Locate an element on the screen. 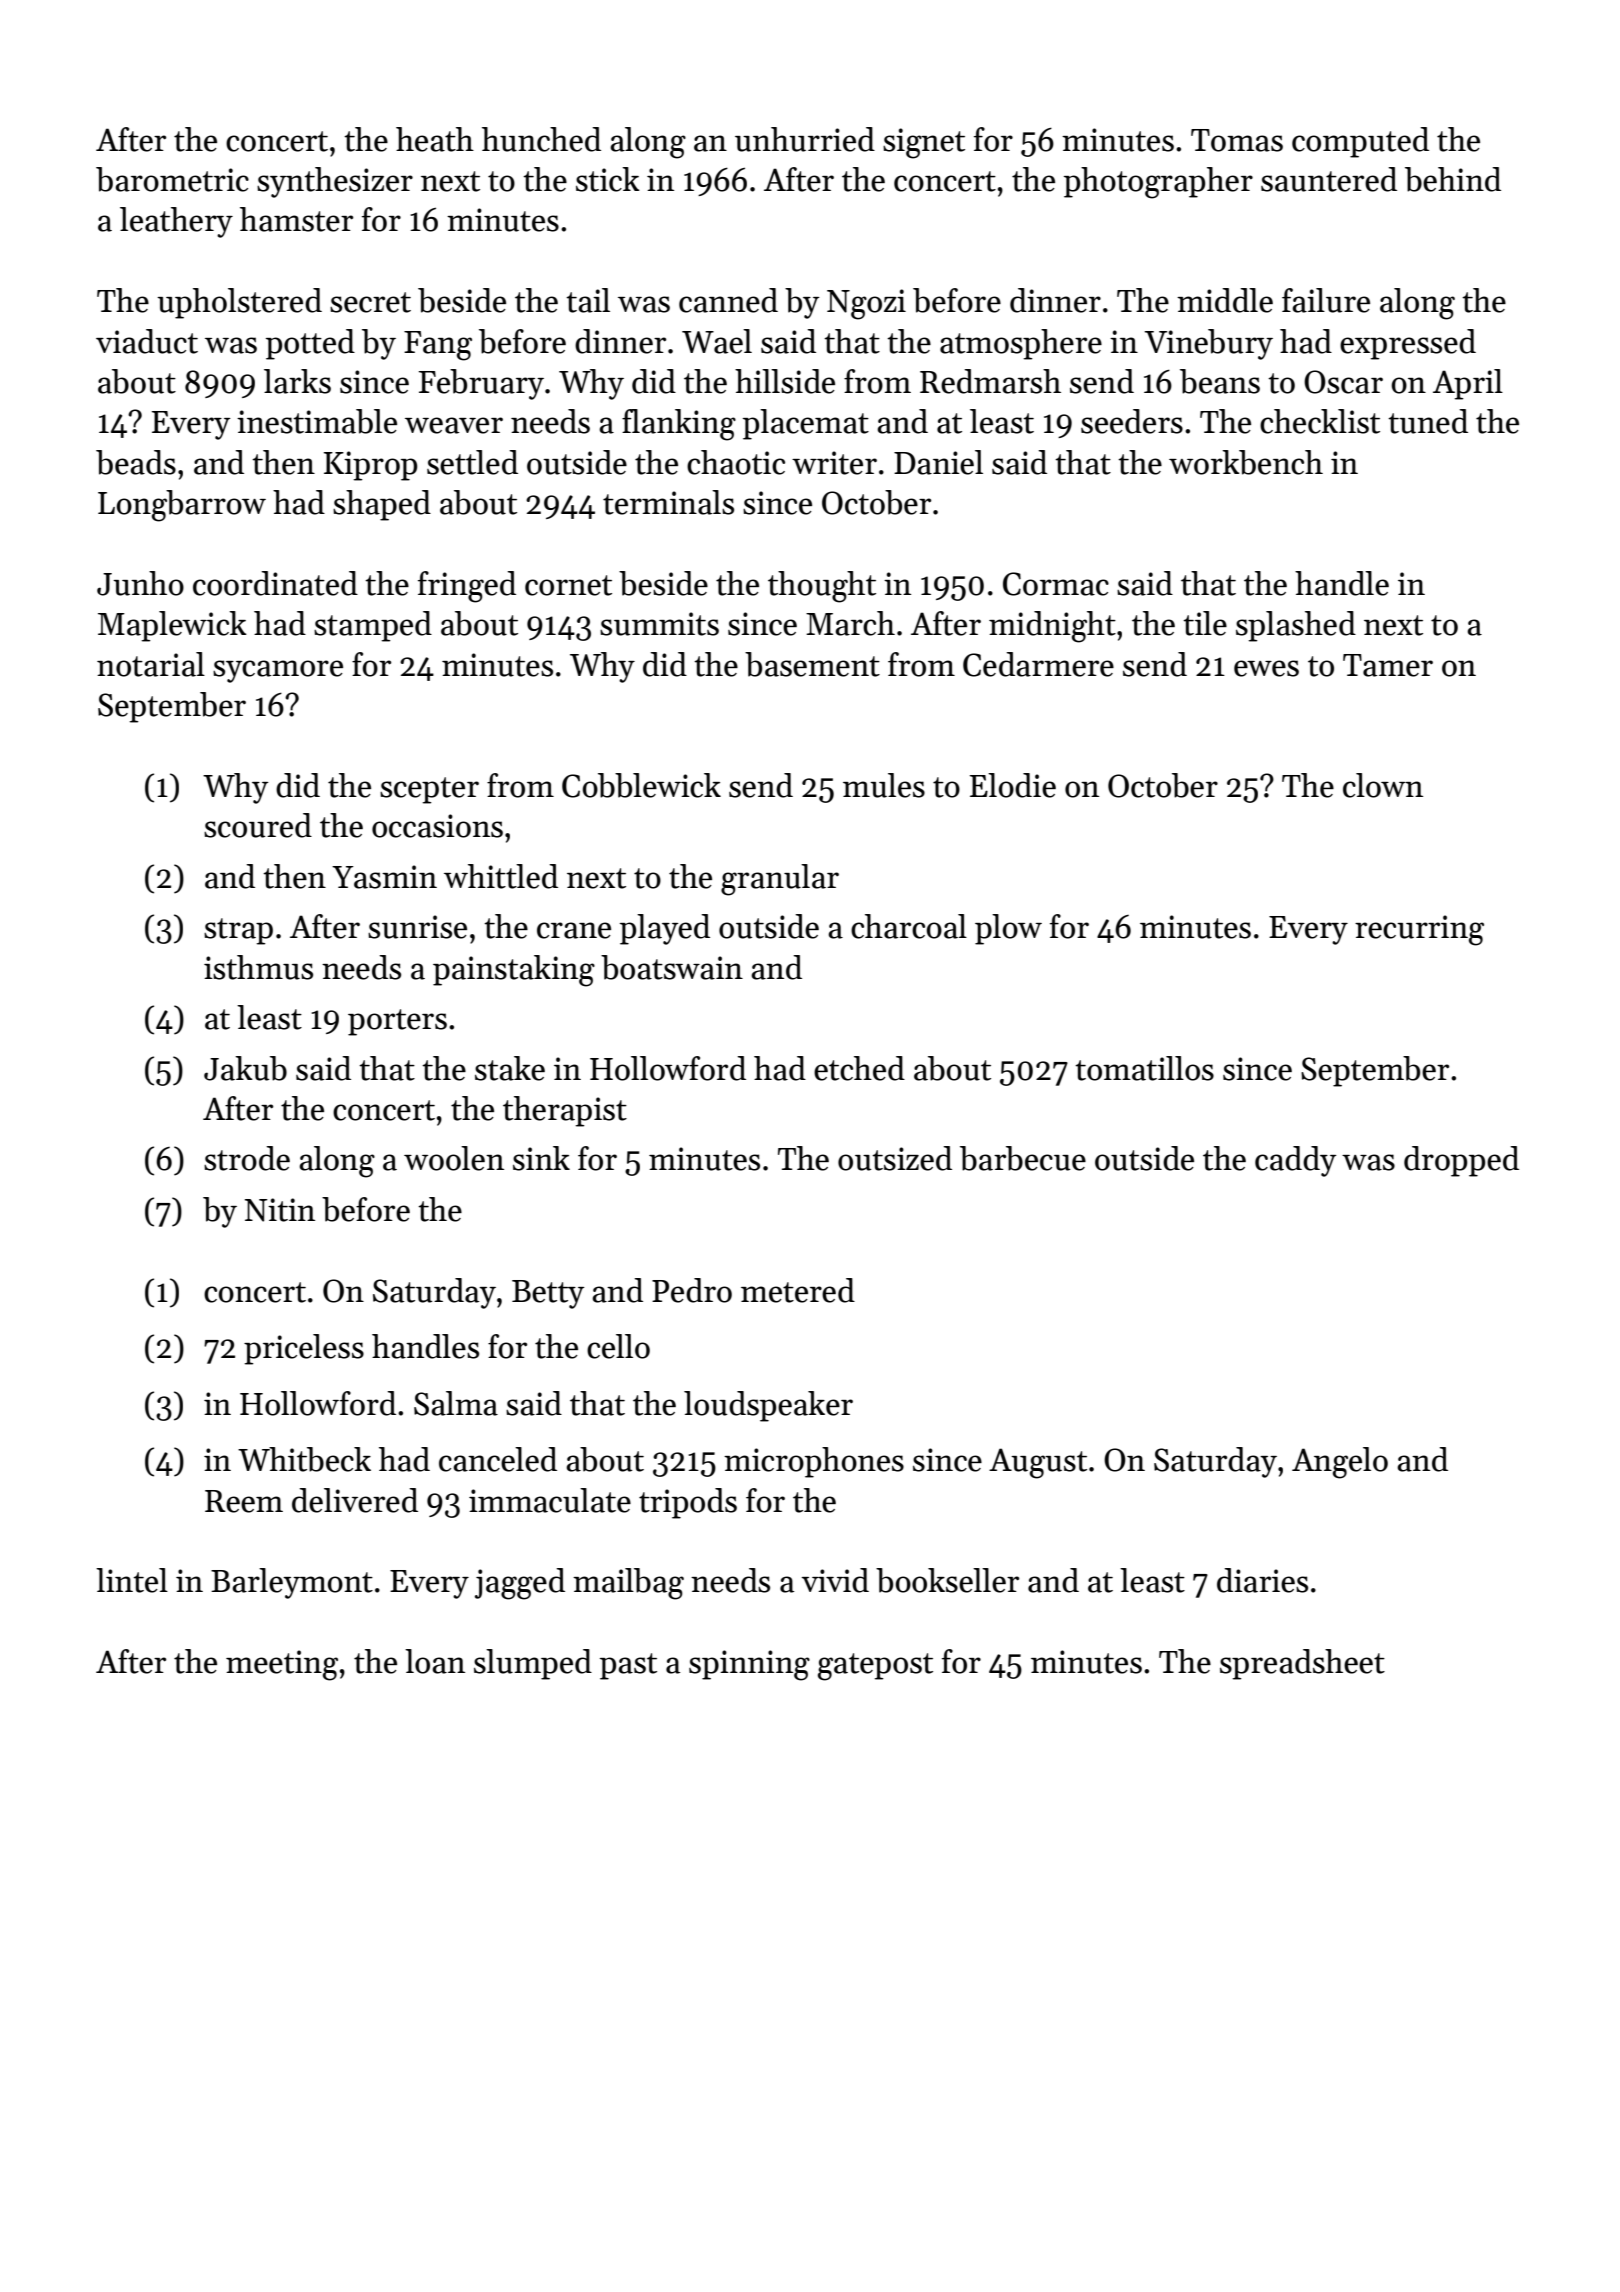 The image size is (1620, 2292). summits is located at coordinates (659, 624).
